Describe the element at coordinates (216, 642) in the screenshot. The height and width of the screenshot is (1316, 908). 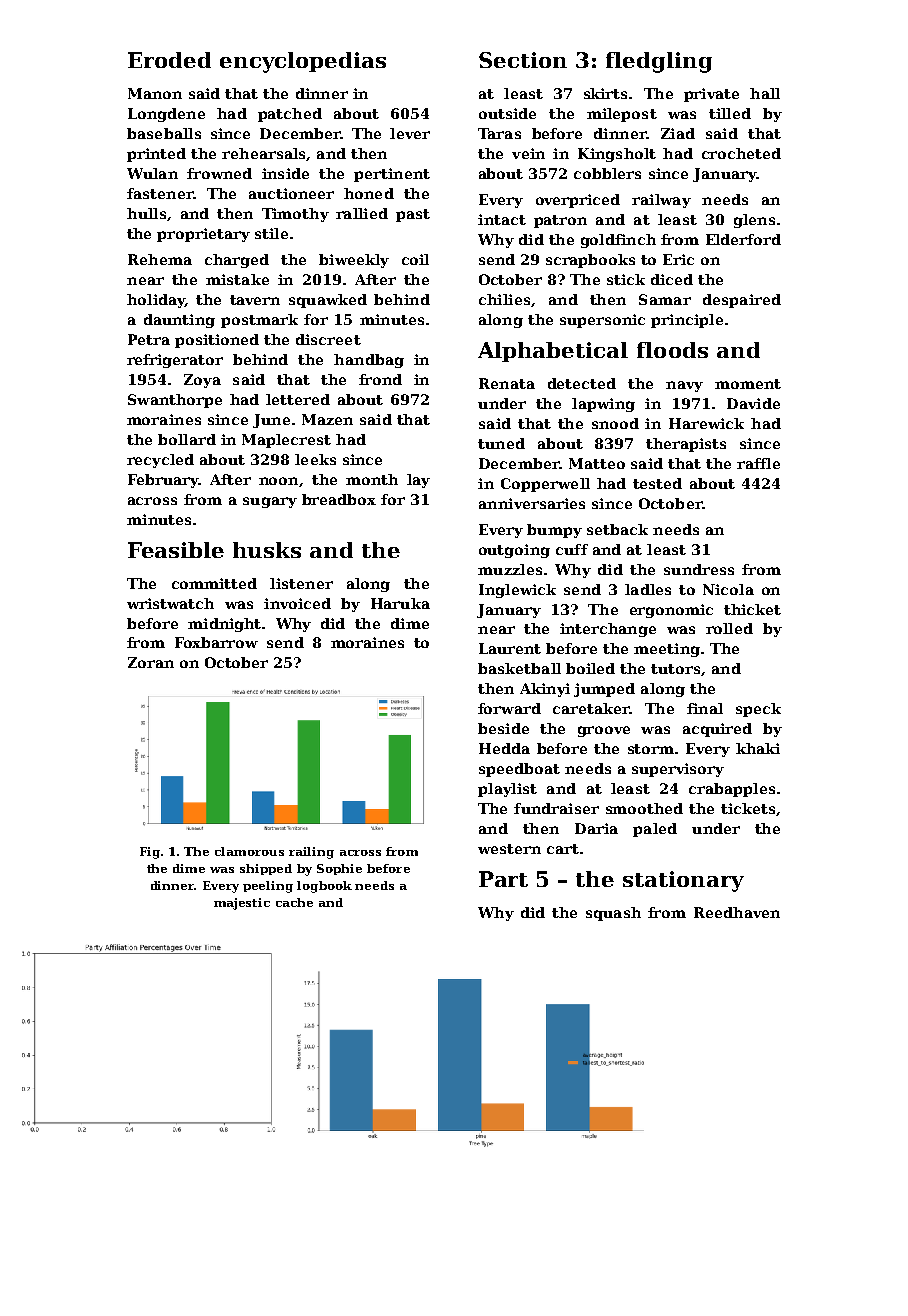
I see `Foxbarrow` at that location.
